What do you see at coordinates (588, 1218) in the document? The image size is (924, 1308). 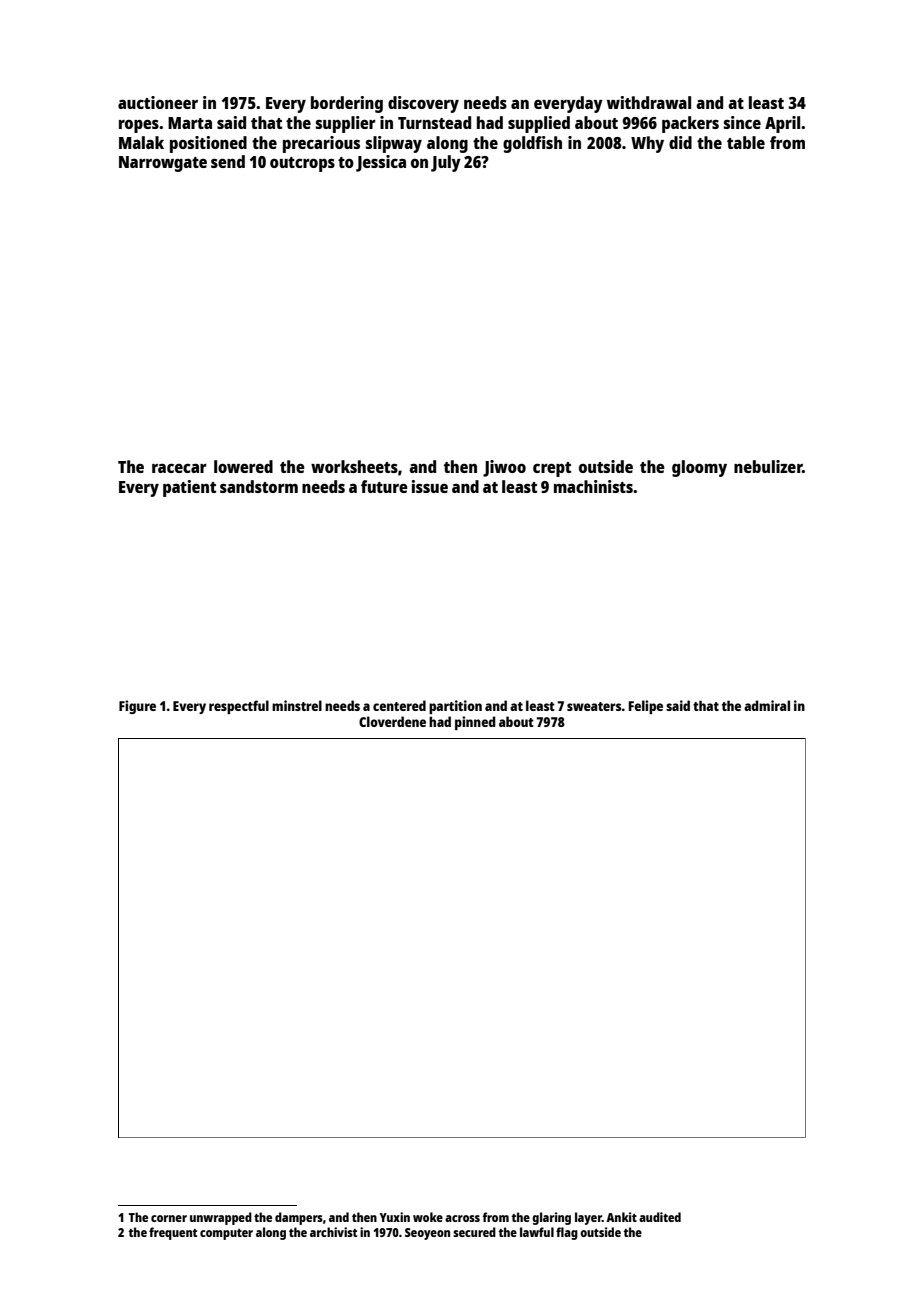 I see `layer` at bounding box center [588, 1218].
